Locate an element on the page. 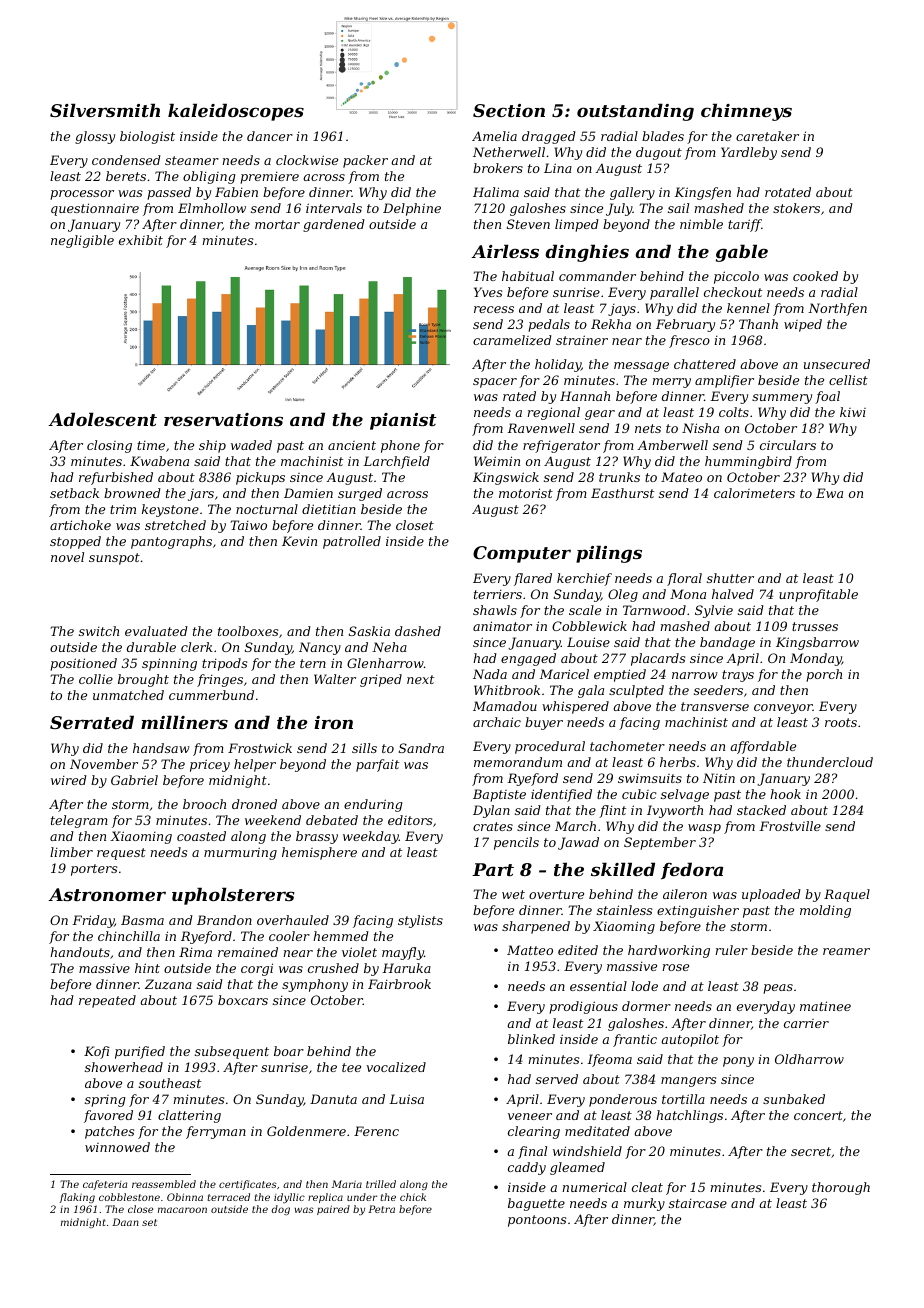  sharpened is located at coordinates (536, 927).
